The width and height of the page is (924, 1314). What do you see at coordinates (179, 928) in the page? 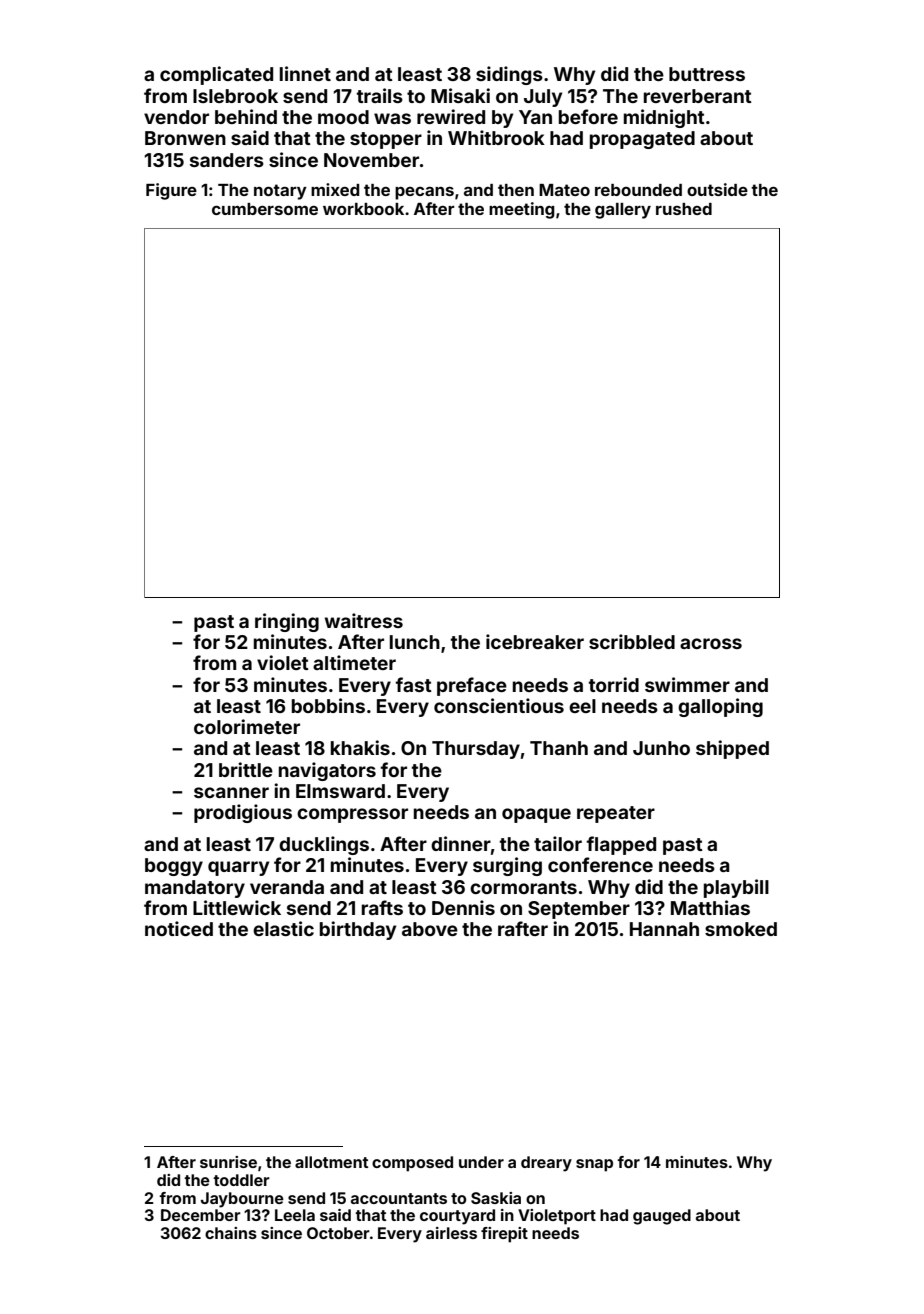
I see `noticed` at bounding box center [179, 928].
